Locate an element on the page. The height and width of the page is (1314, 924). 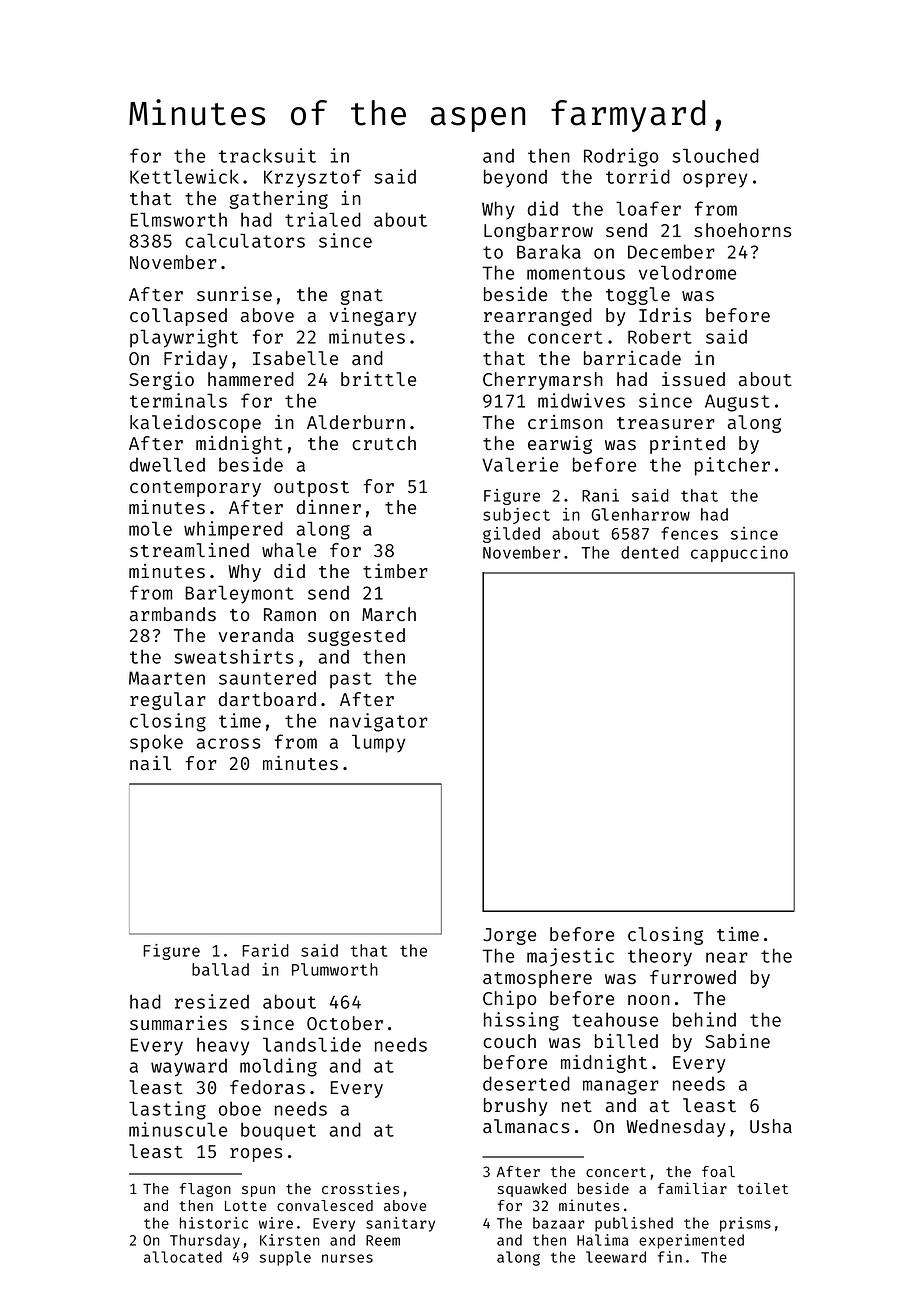
rearranged is located at coordinates (538, 317).
